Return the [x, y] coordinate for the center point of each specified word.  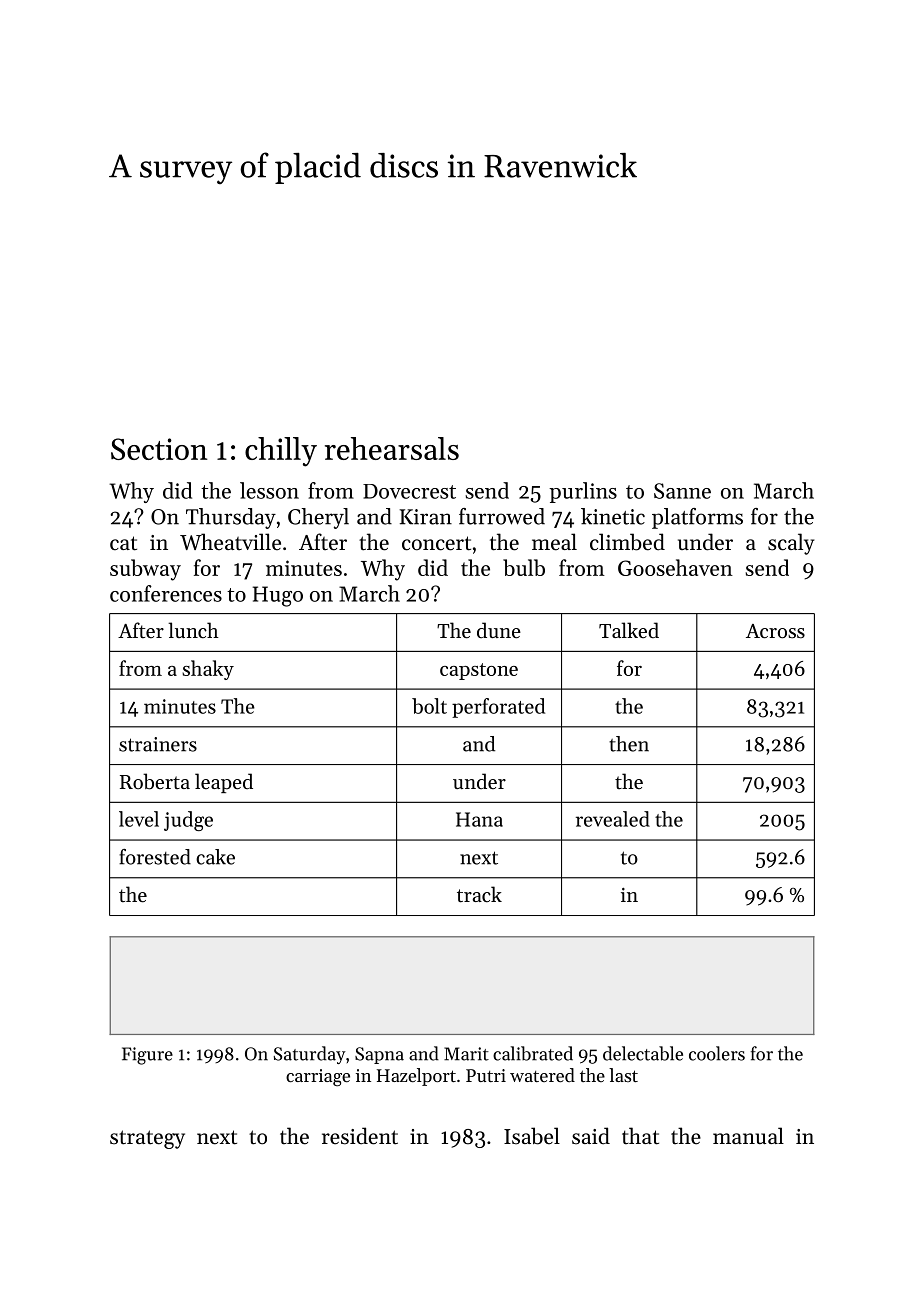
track [479, 894]
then [629, 744]
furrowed [502, 516]
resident [360, 1136]
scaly [791, 544]
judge [188, 821]
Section [159, 449]
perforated [498, 708]
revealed [613, 819]
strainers [158, 744]
